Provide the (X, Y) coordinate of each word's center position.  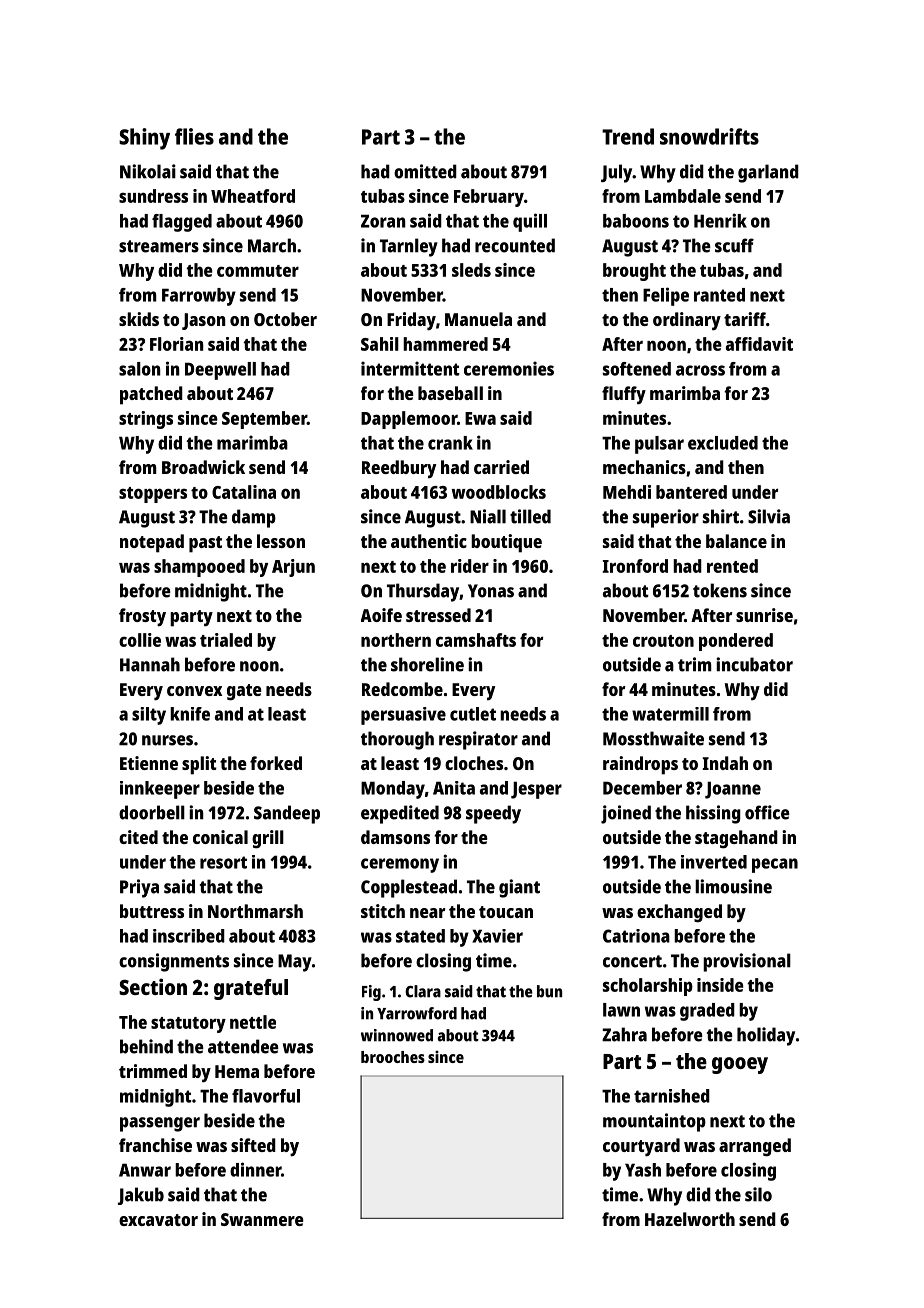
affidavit (759, 344)
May (295, 963)
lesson (281, 541)
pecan (775, 865)
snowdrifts (709, 136)
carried (501, 467)
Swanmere (262, 1219)
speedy (493, 814)
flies (194, 136)
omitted (425, 171)
